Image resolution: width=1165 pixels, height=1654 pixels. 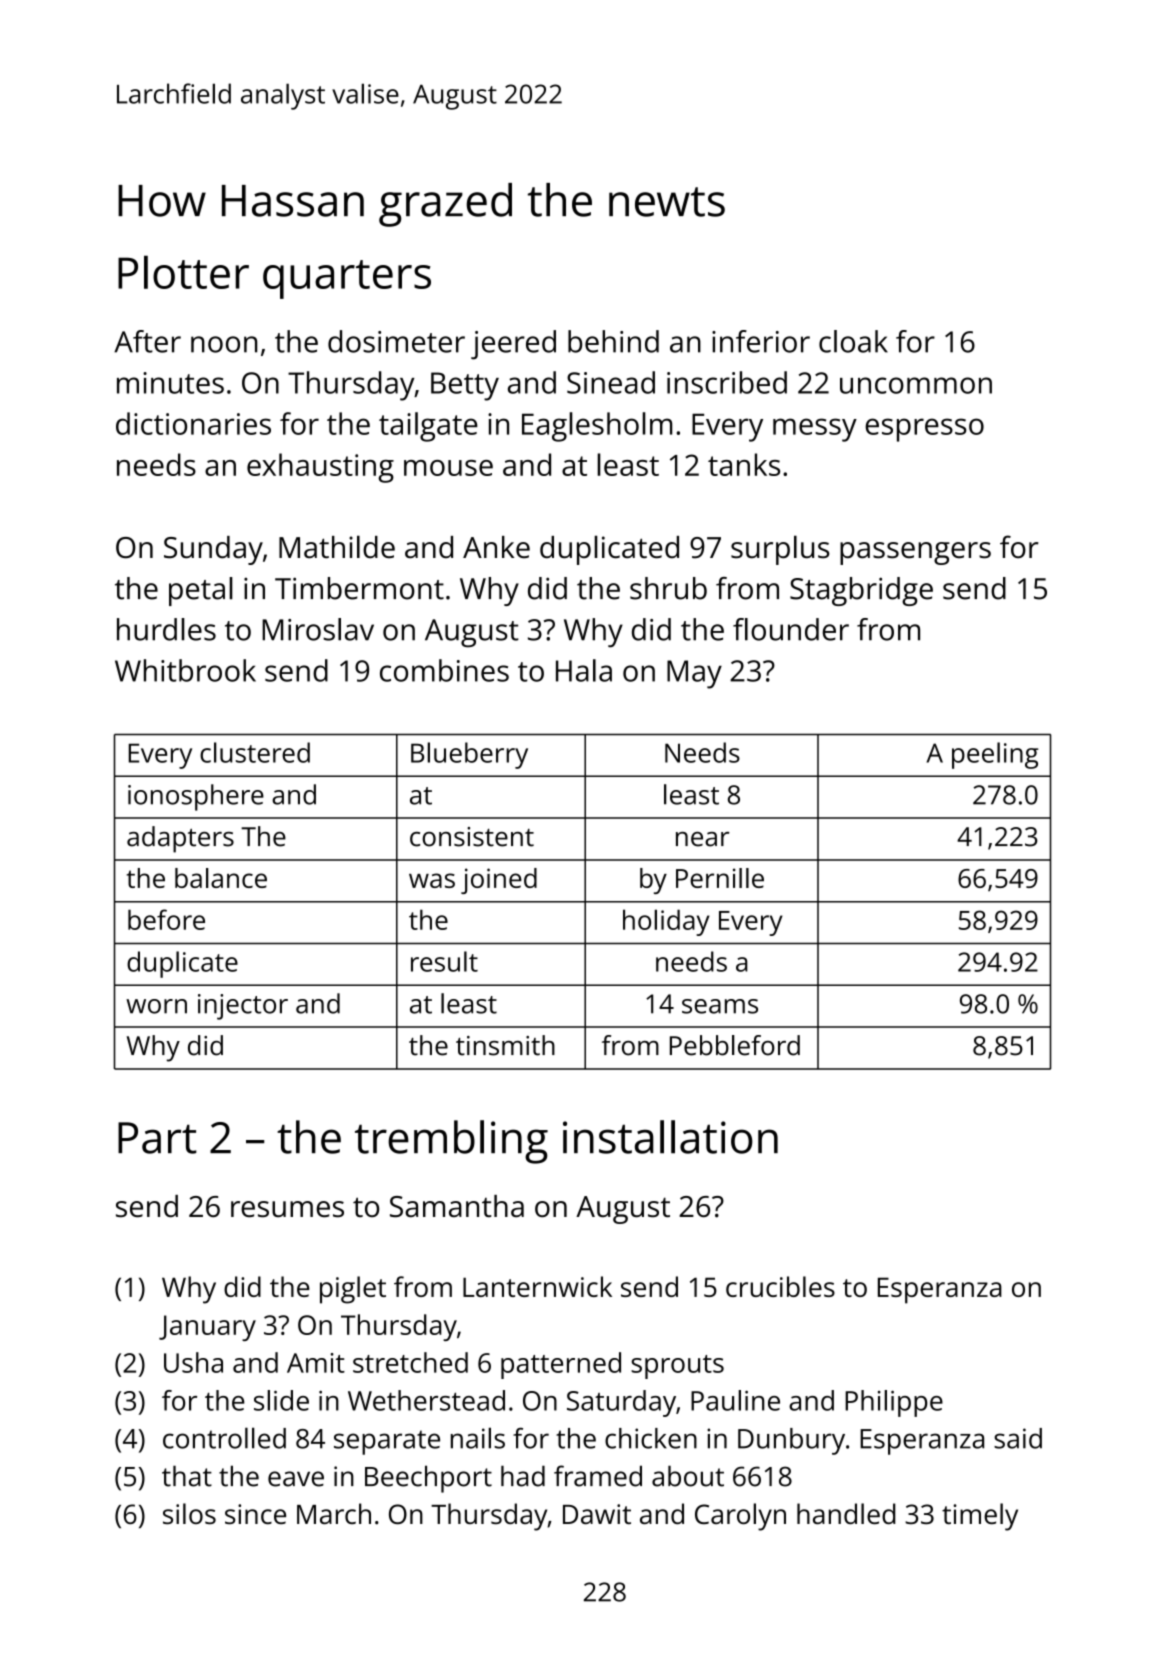 I want to click on silos, so click(x=189, y=1513).
